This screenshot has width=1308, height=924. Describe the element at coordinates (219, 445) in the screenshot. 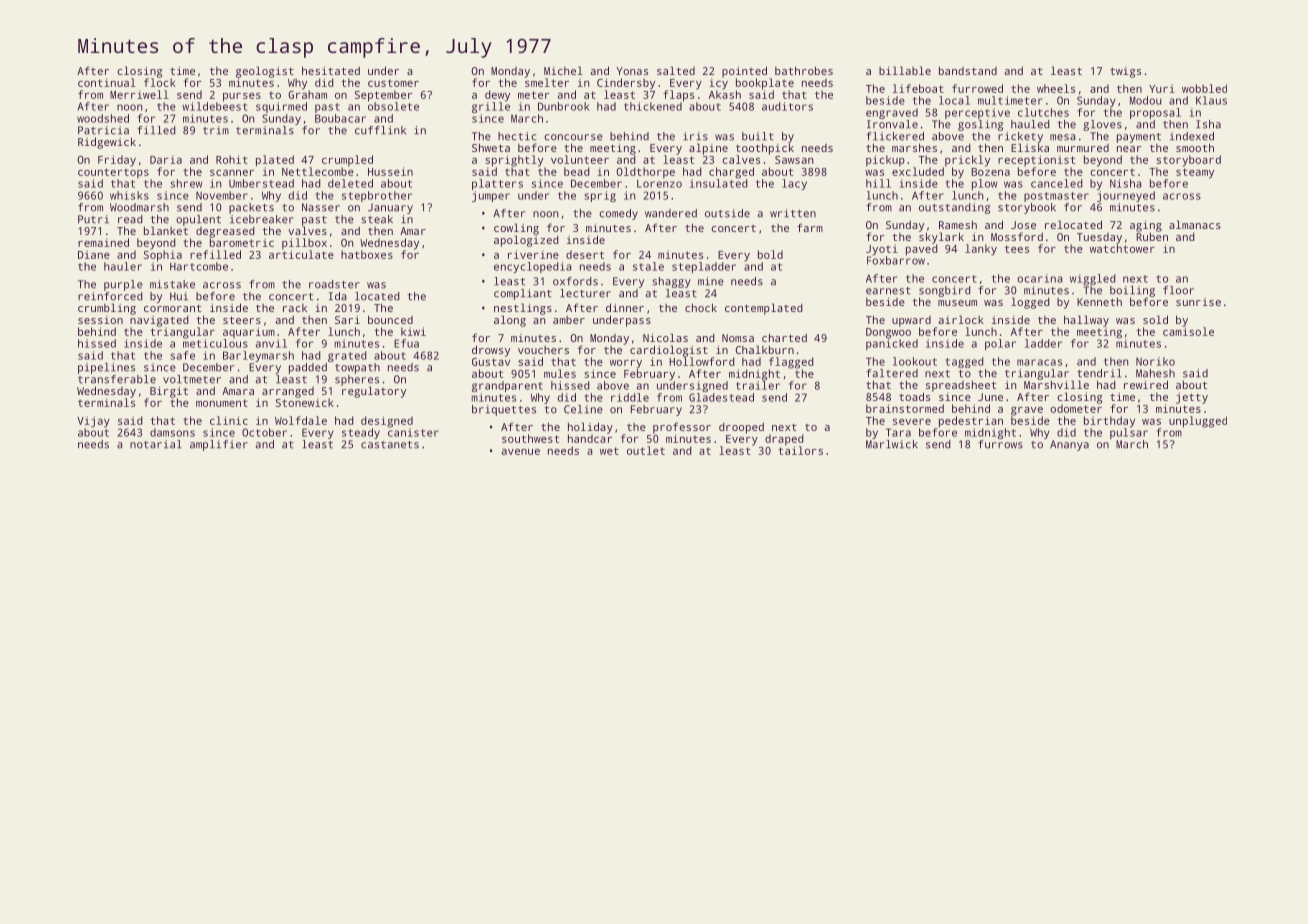

I see `amplifier` at that location.
